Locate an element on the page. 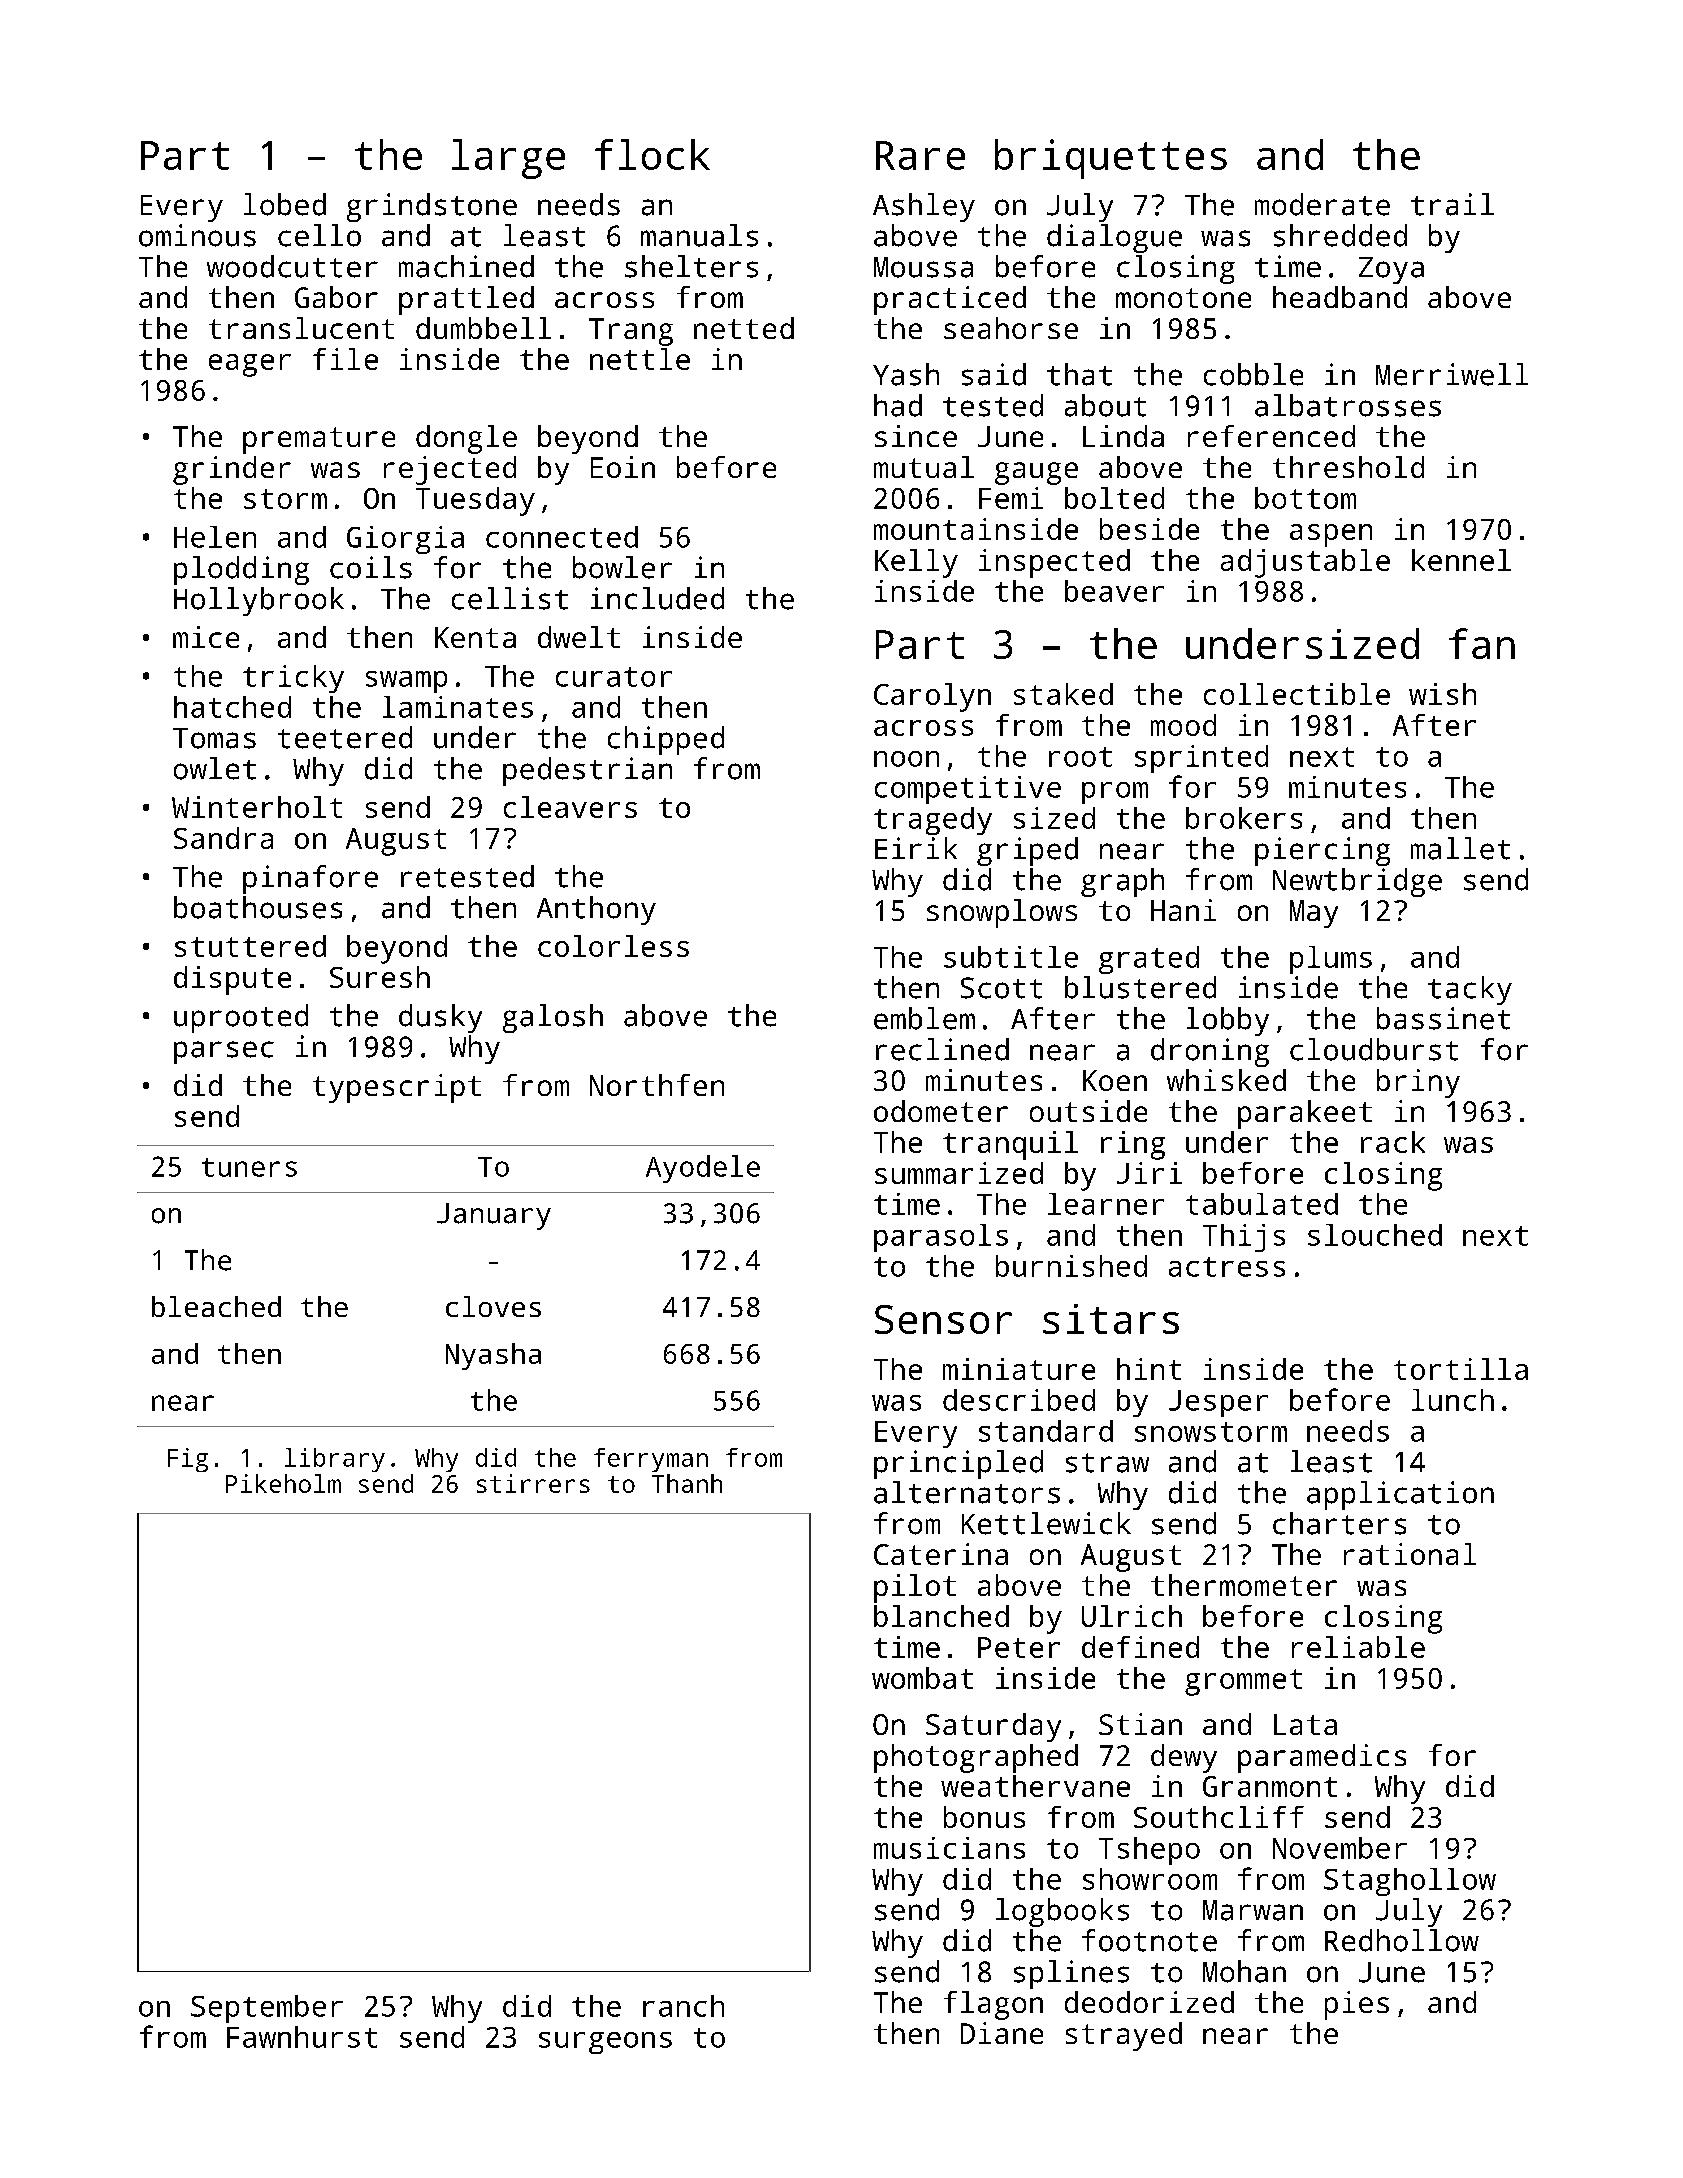  deodorized is located at coordinates (1149, 2002).
